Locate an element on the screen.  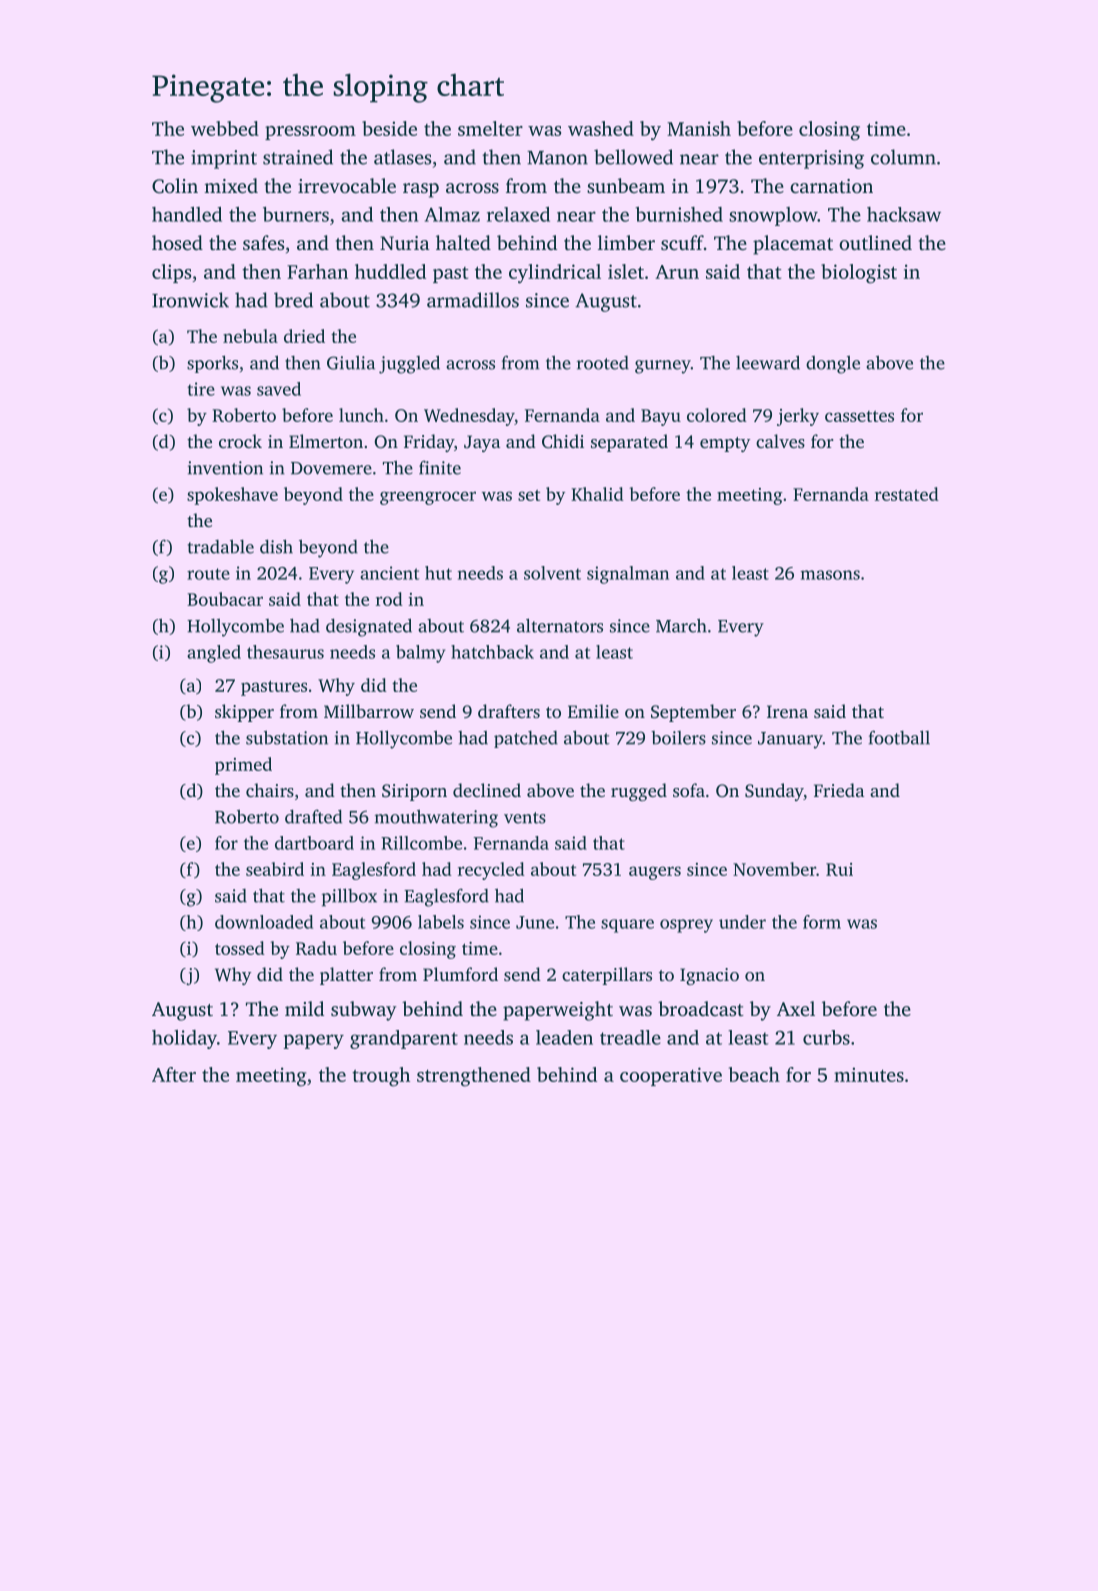
carnation is located at coordinates (831, 186).
